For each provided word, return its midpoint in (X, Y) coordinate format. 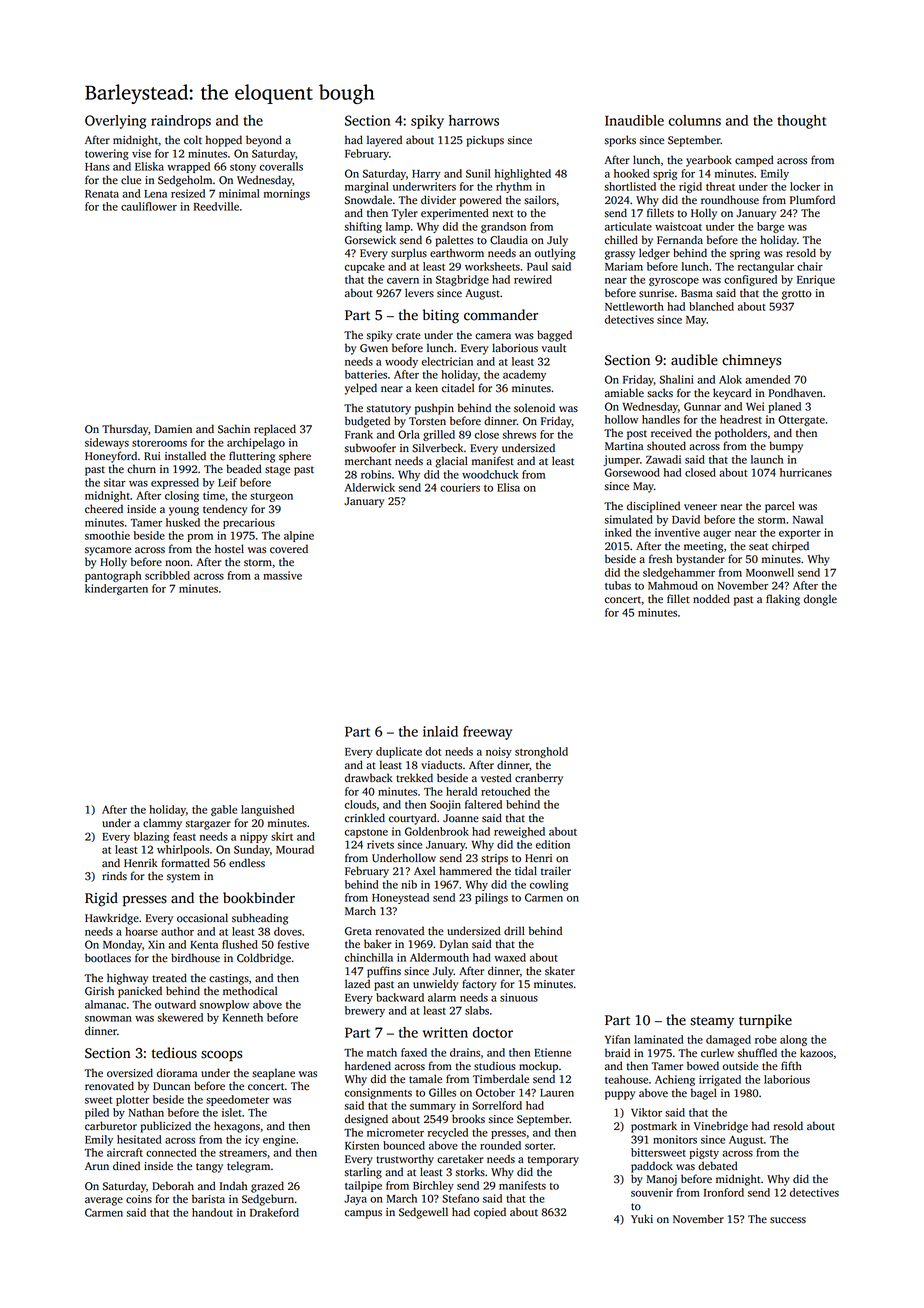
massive (282, 575)
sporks (620, 141)
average (104, 1201)
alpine (299, 536)
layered (384, 141)
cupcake (365, 267)
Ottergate (801, 420)
